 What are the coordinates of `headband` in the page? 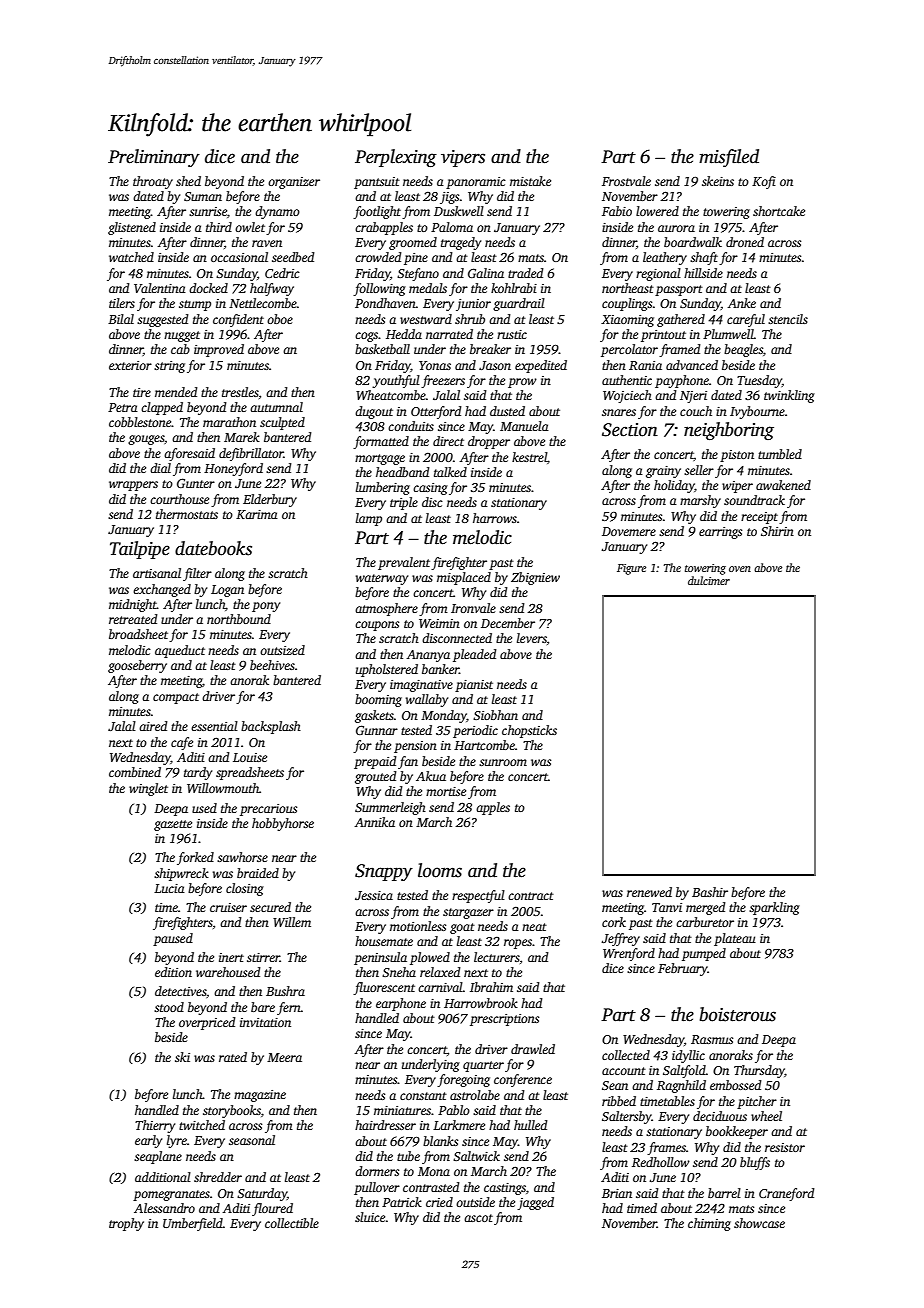 It's located at (403, 472).
